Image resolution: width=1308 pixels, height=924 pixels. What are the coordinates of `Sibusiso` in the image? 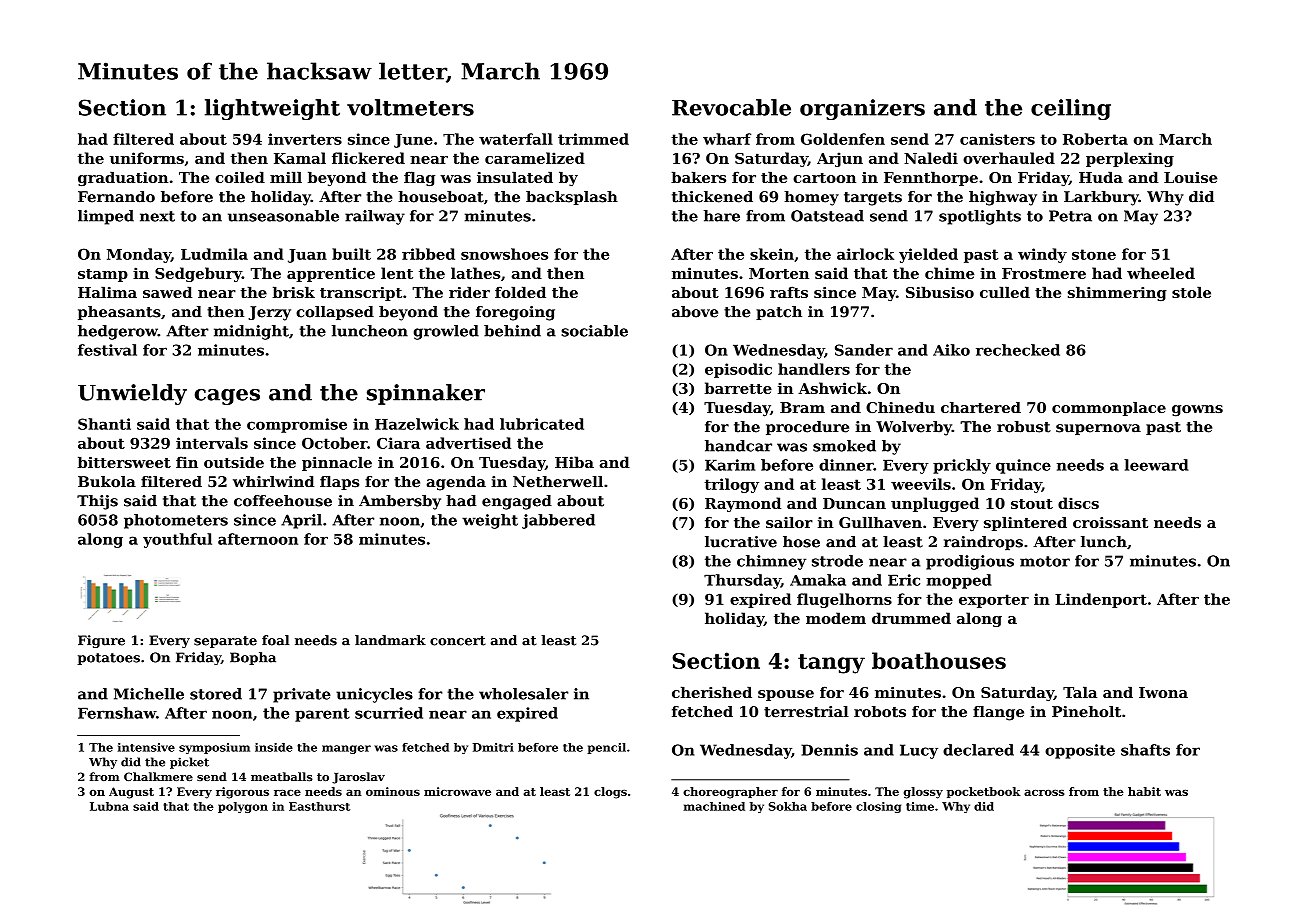 It's located at (940, 292).
